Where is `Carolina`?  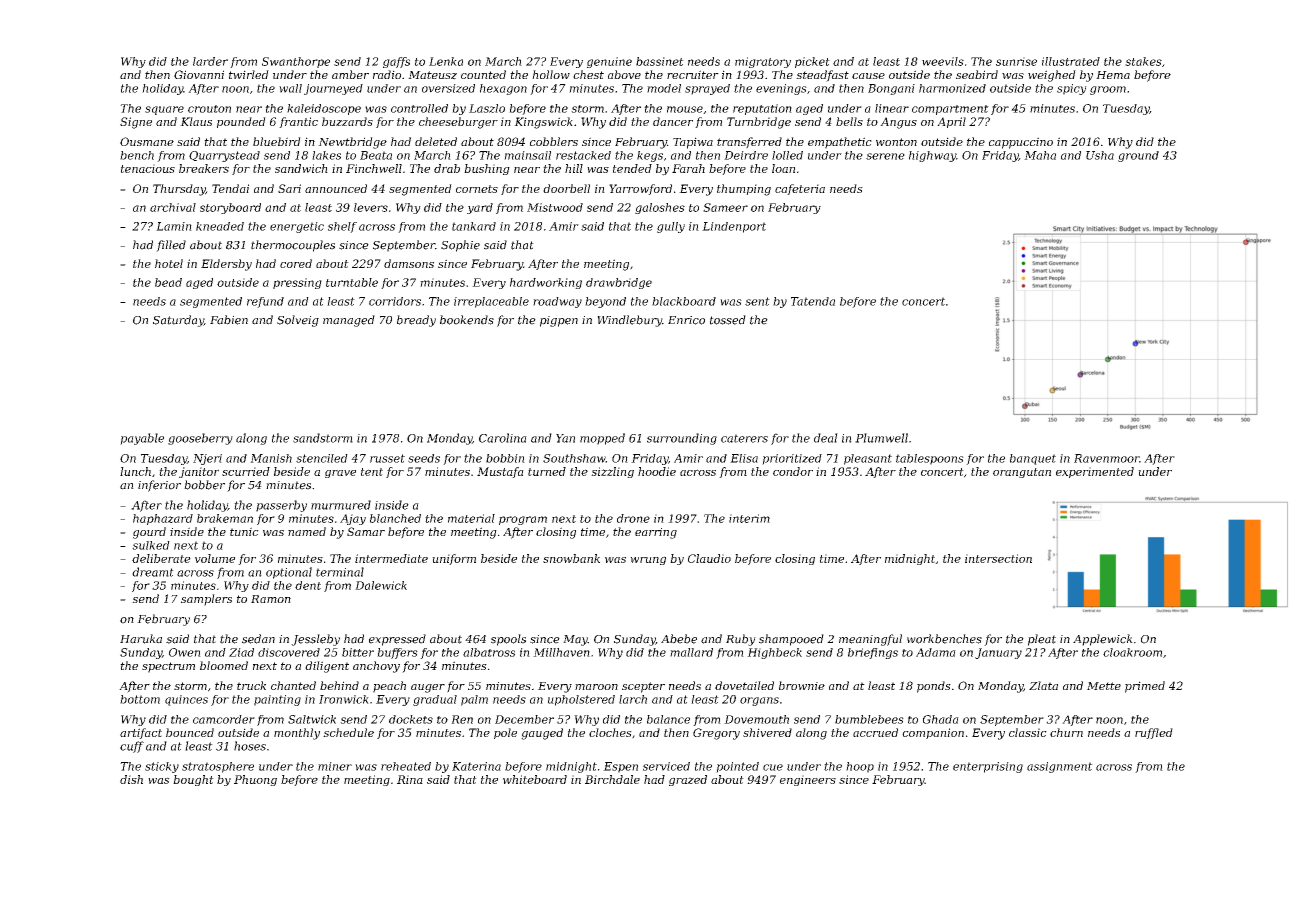 Carolina is located at coordinates (503, 438).
